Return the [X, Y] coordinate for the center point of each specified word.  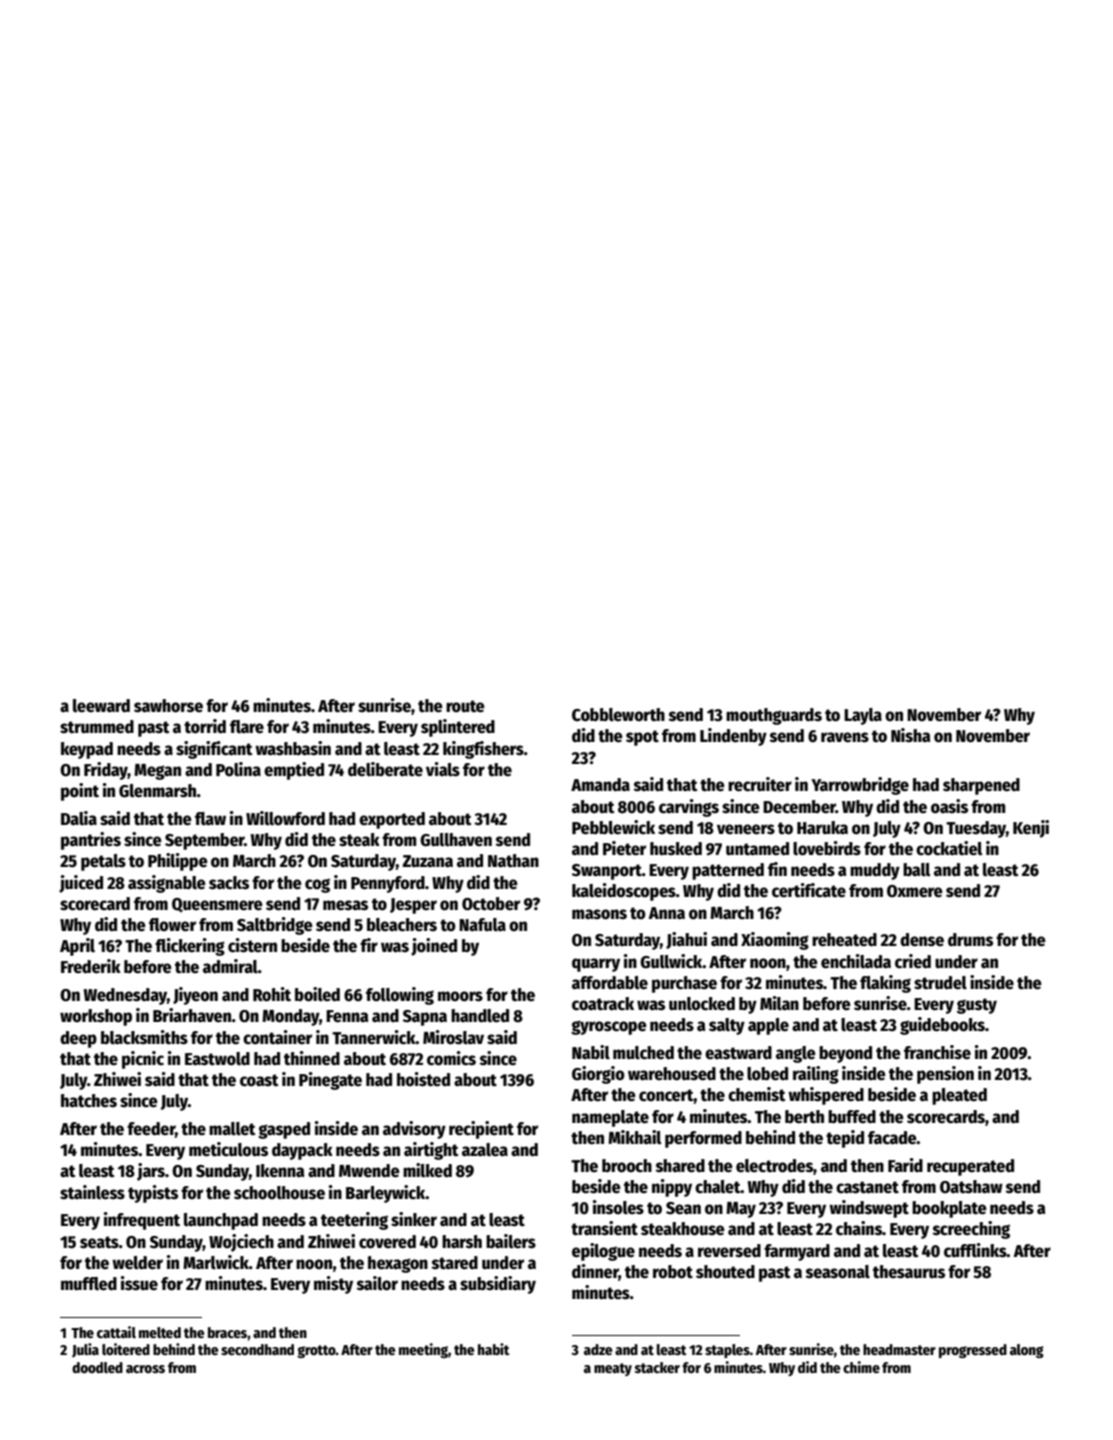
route [465, 706]
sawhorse [168, 706]
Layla [863, 716]
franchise [937, 1052]
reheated [844, 940]
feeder [151, 1129]
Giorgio [598, 1075]
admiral [230, 966]
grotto [316, 1351]
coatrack [603, 1004]
